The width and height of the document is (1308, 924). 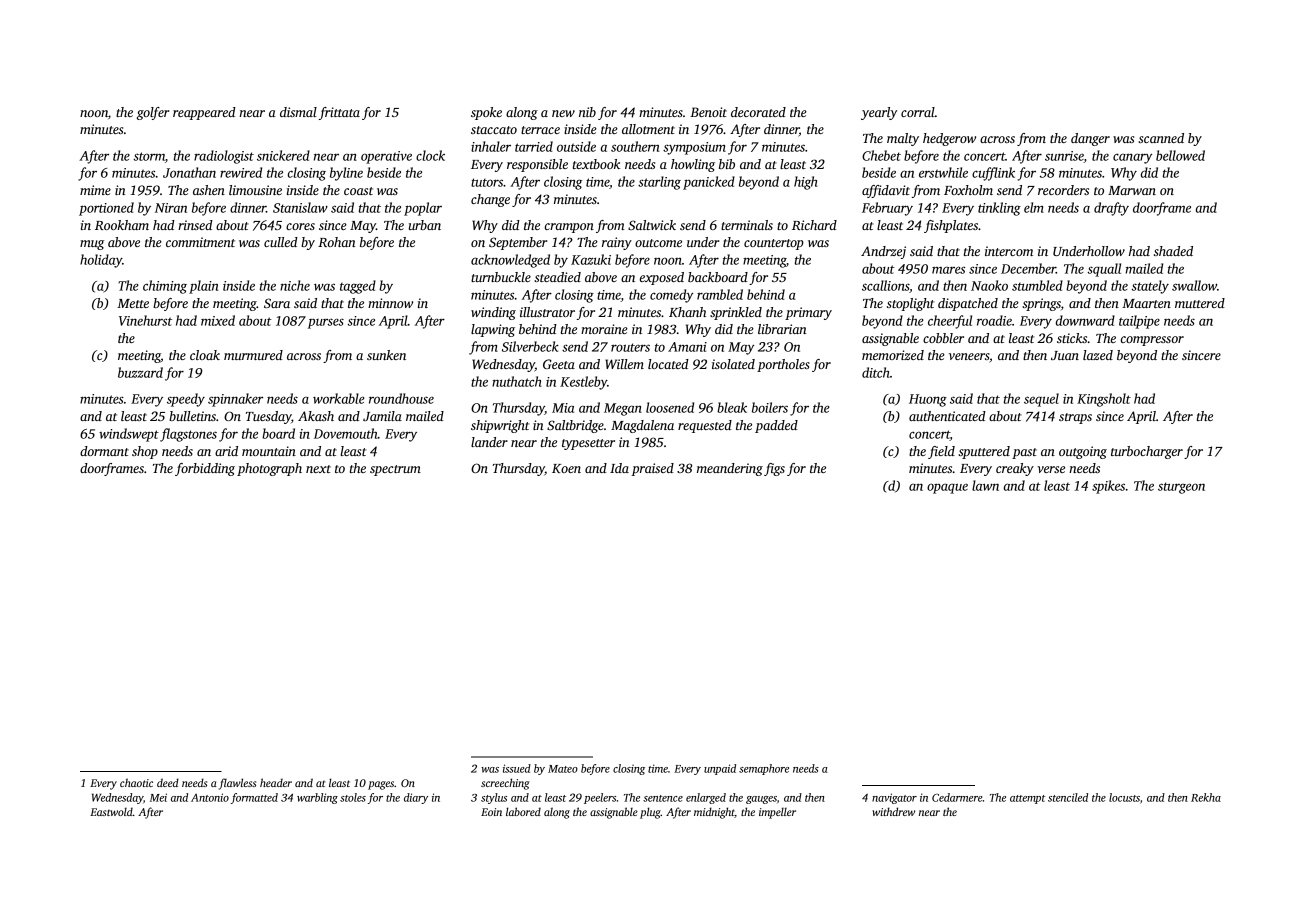 What do you see at coordinates (255, 190) in the document?
I see `limousine` at bounding box center [255, 190].
